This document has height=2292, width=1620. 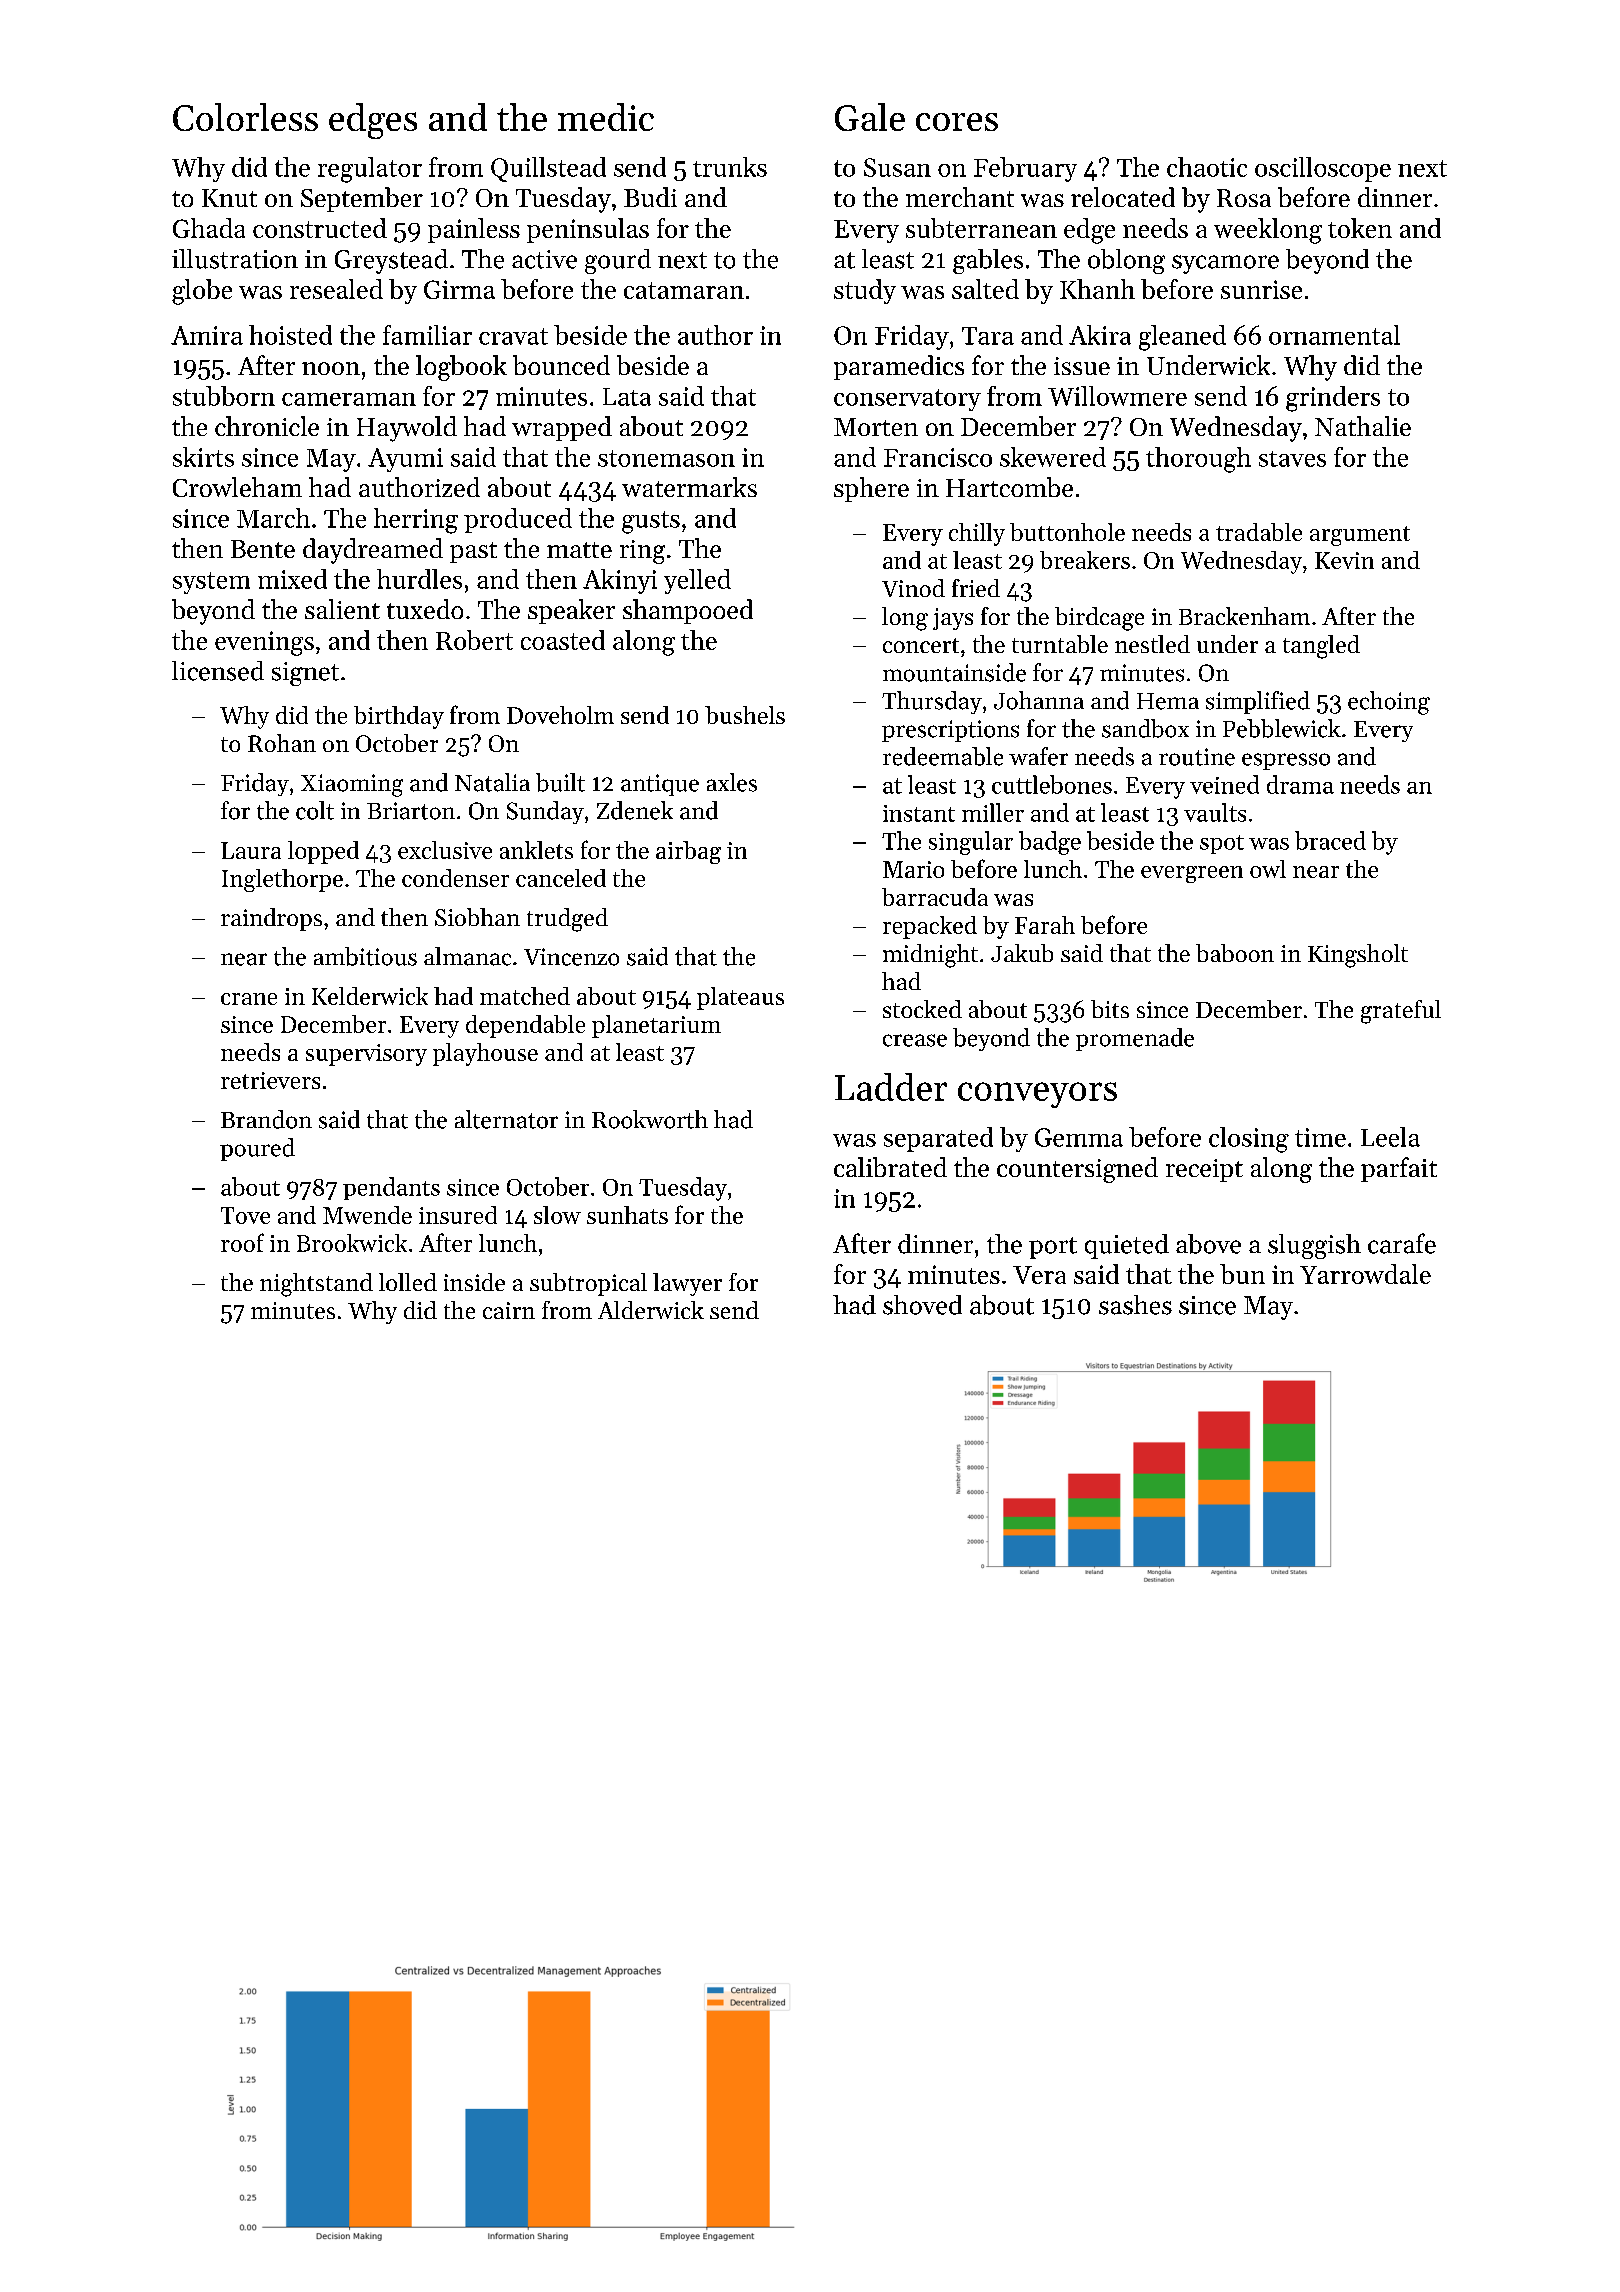 What do you see at coordinates (913, 588) in the document?
I see `Vinod` at bounding box center [913, 588].
